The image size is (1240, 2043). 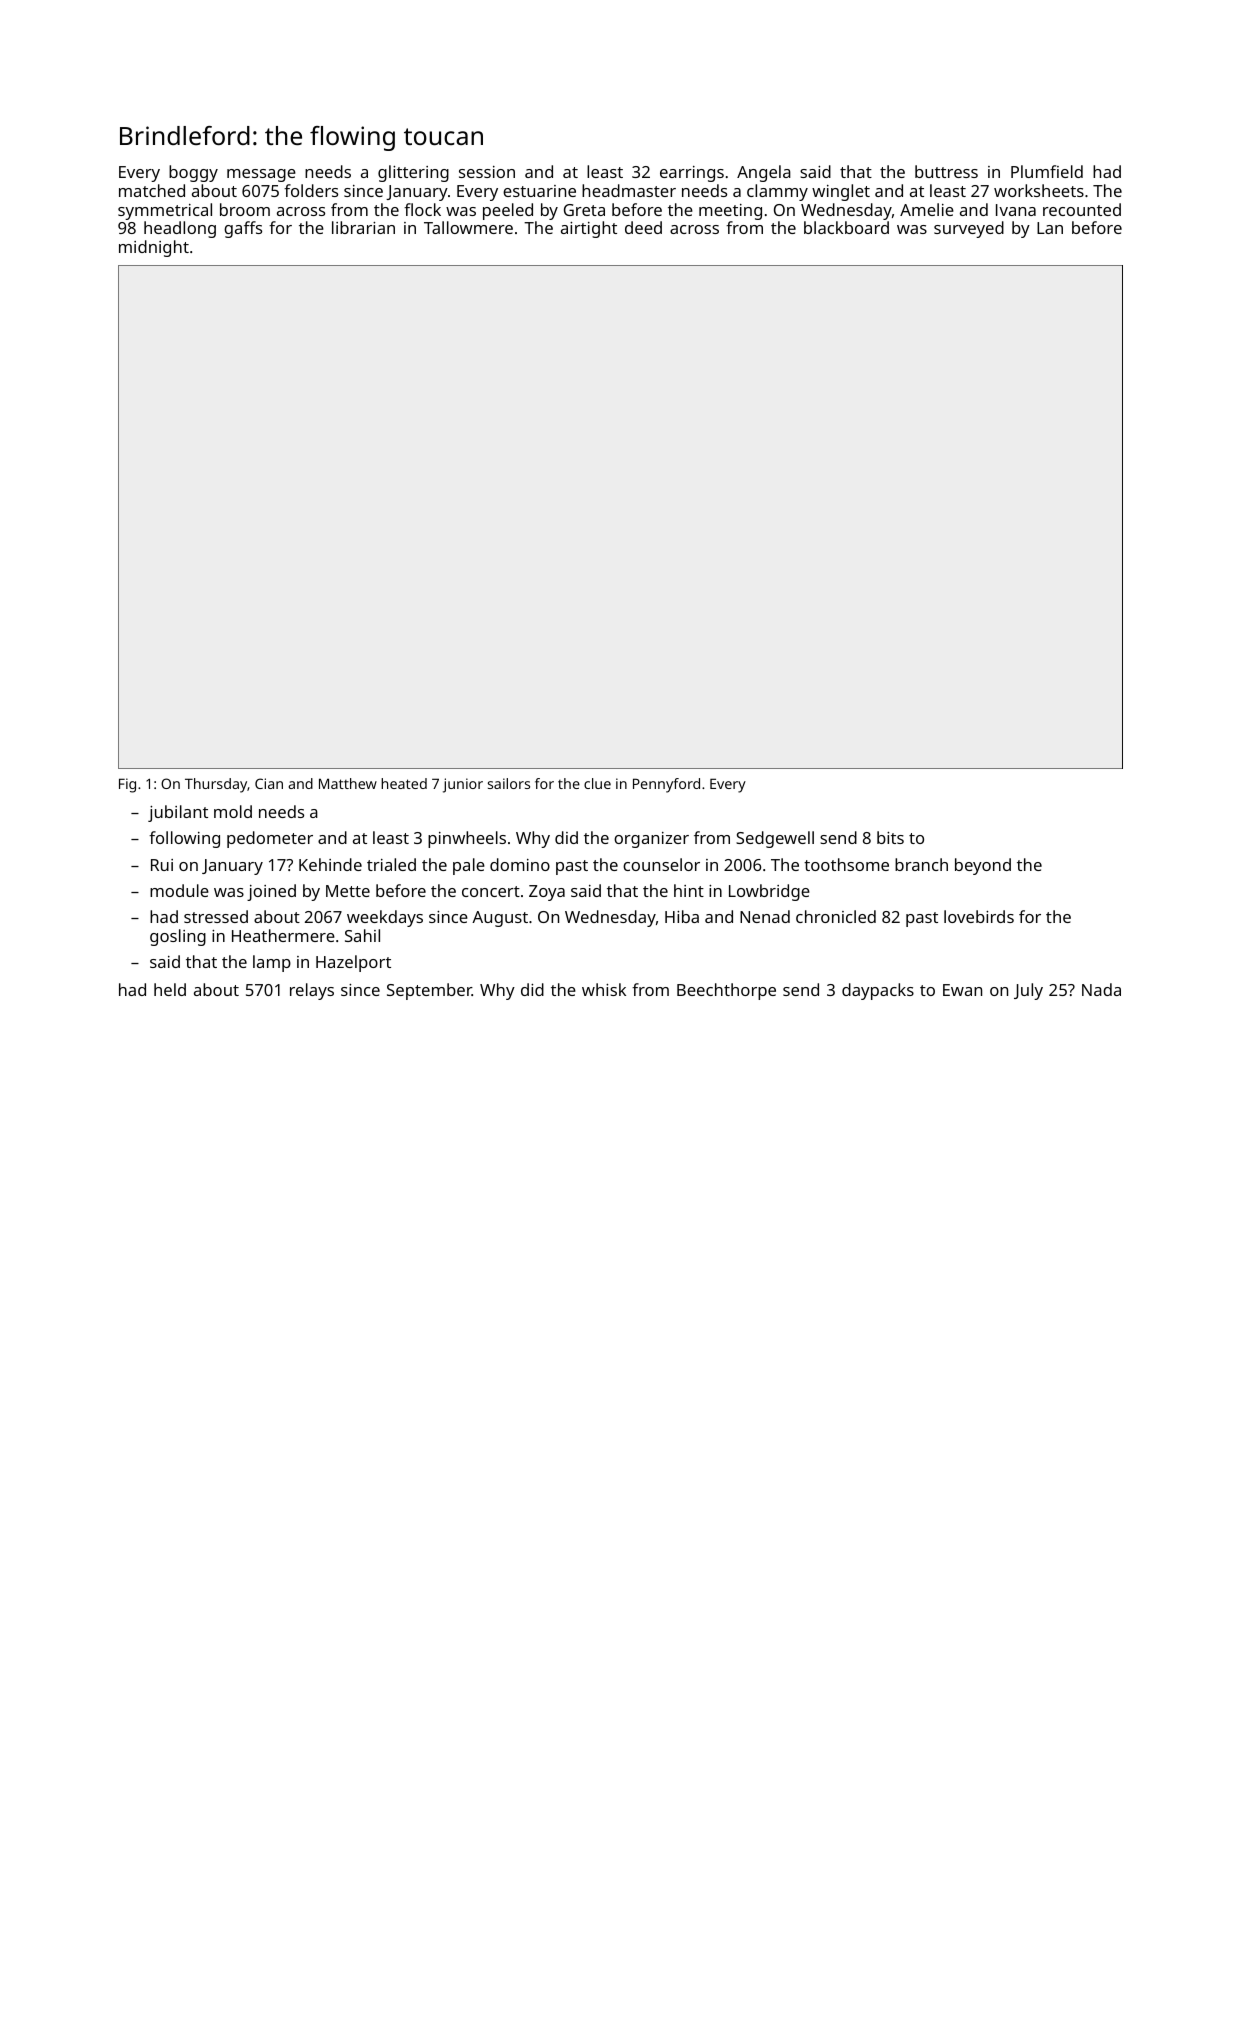 I want to click on deed, so click(x=643, y=227).
